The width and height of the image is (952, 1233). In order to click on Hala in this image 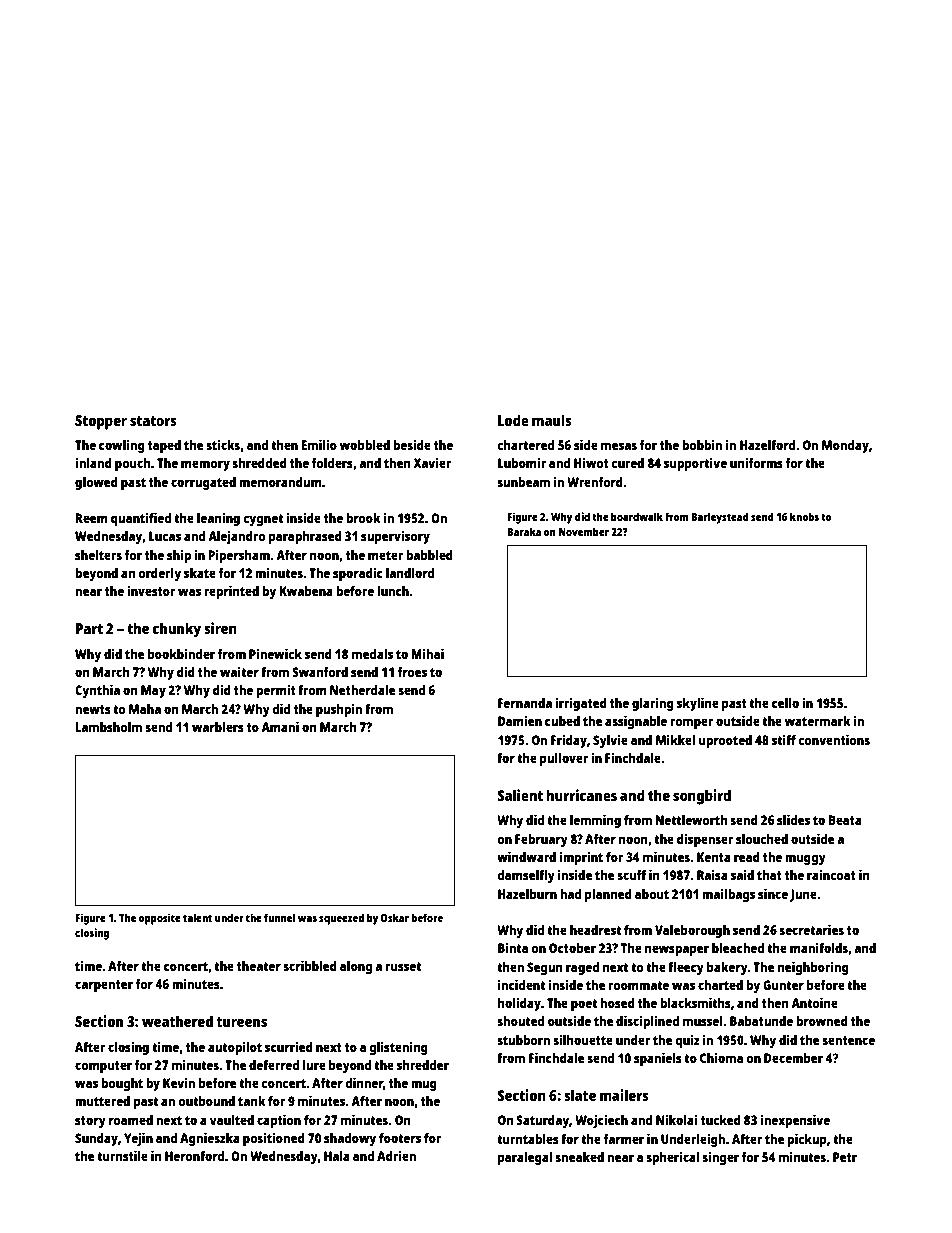, I will do `click(337, 1156)`.
